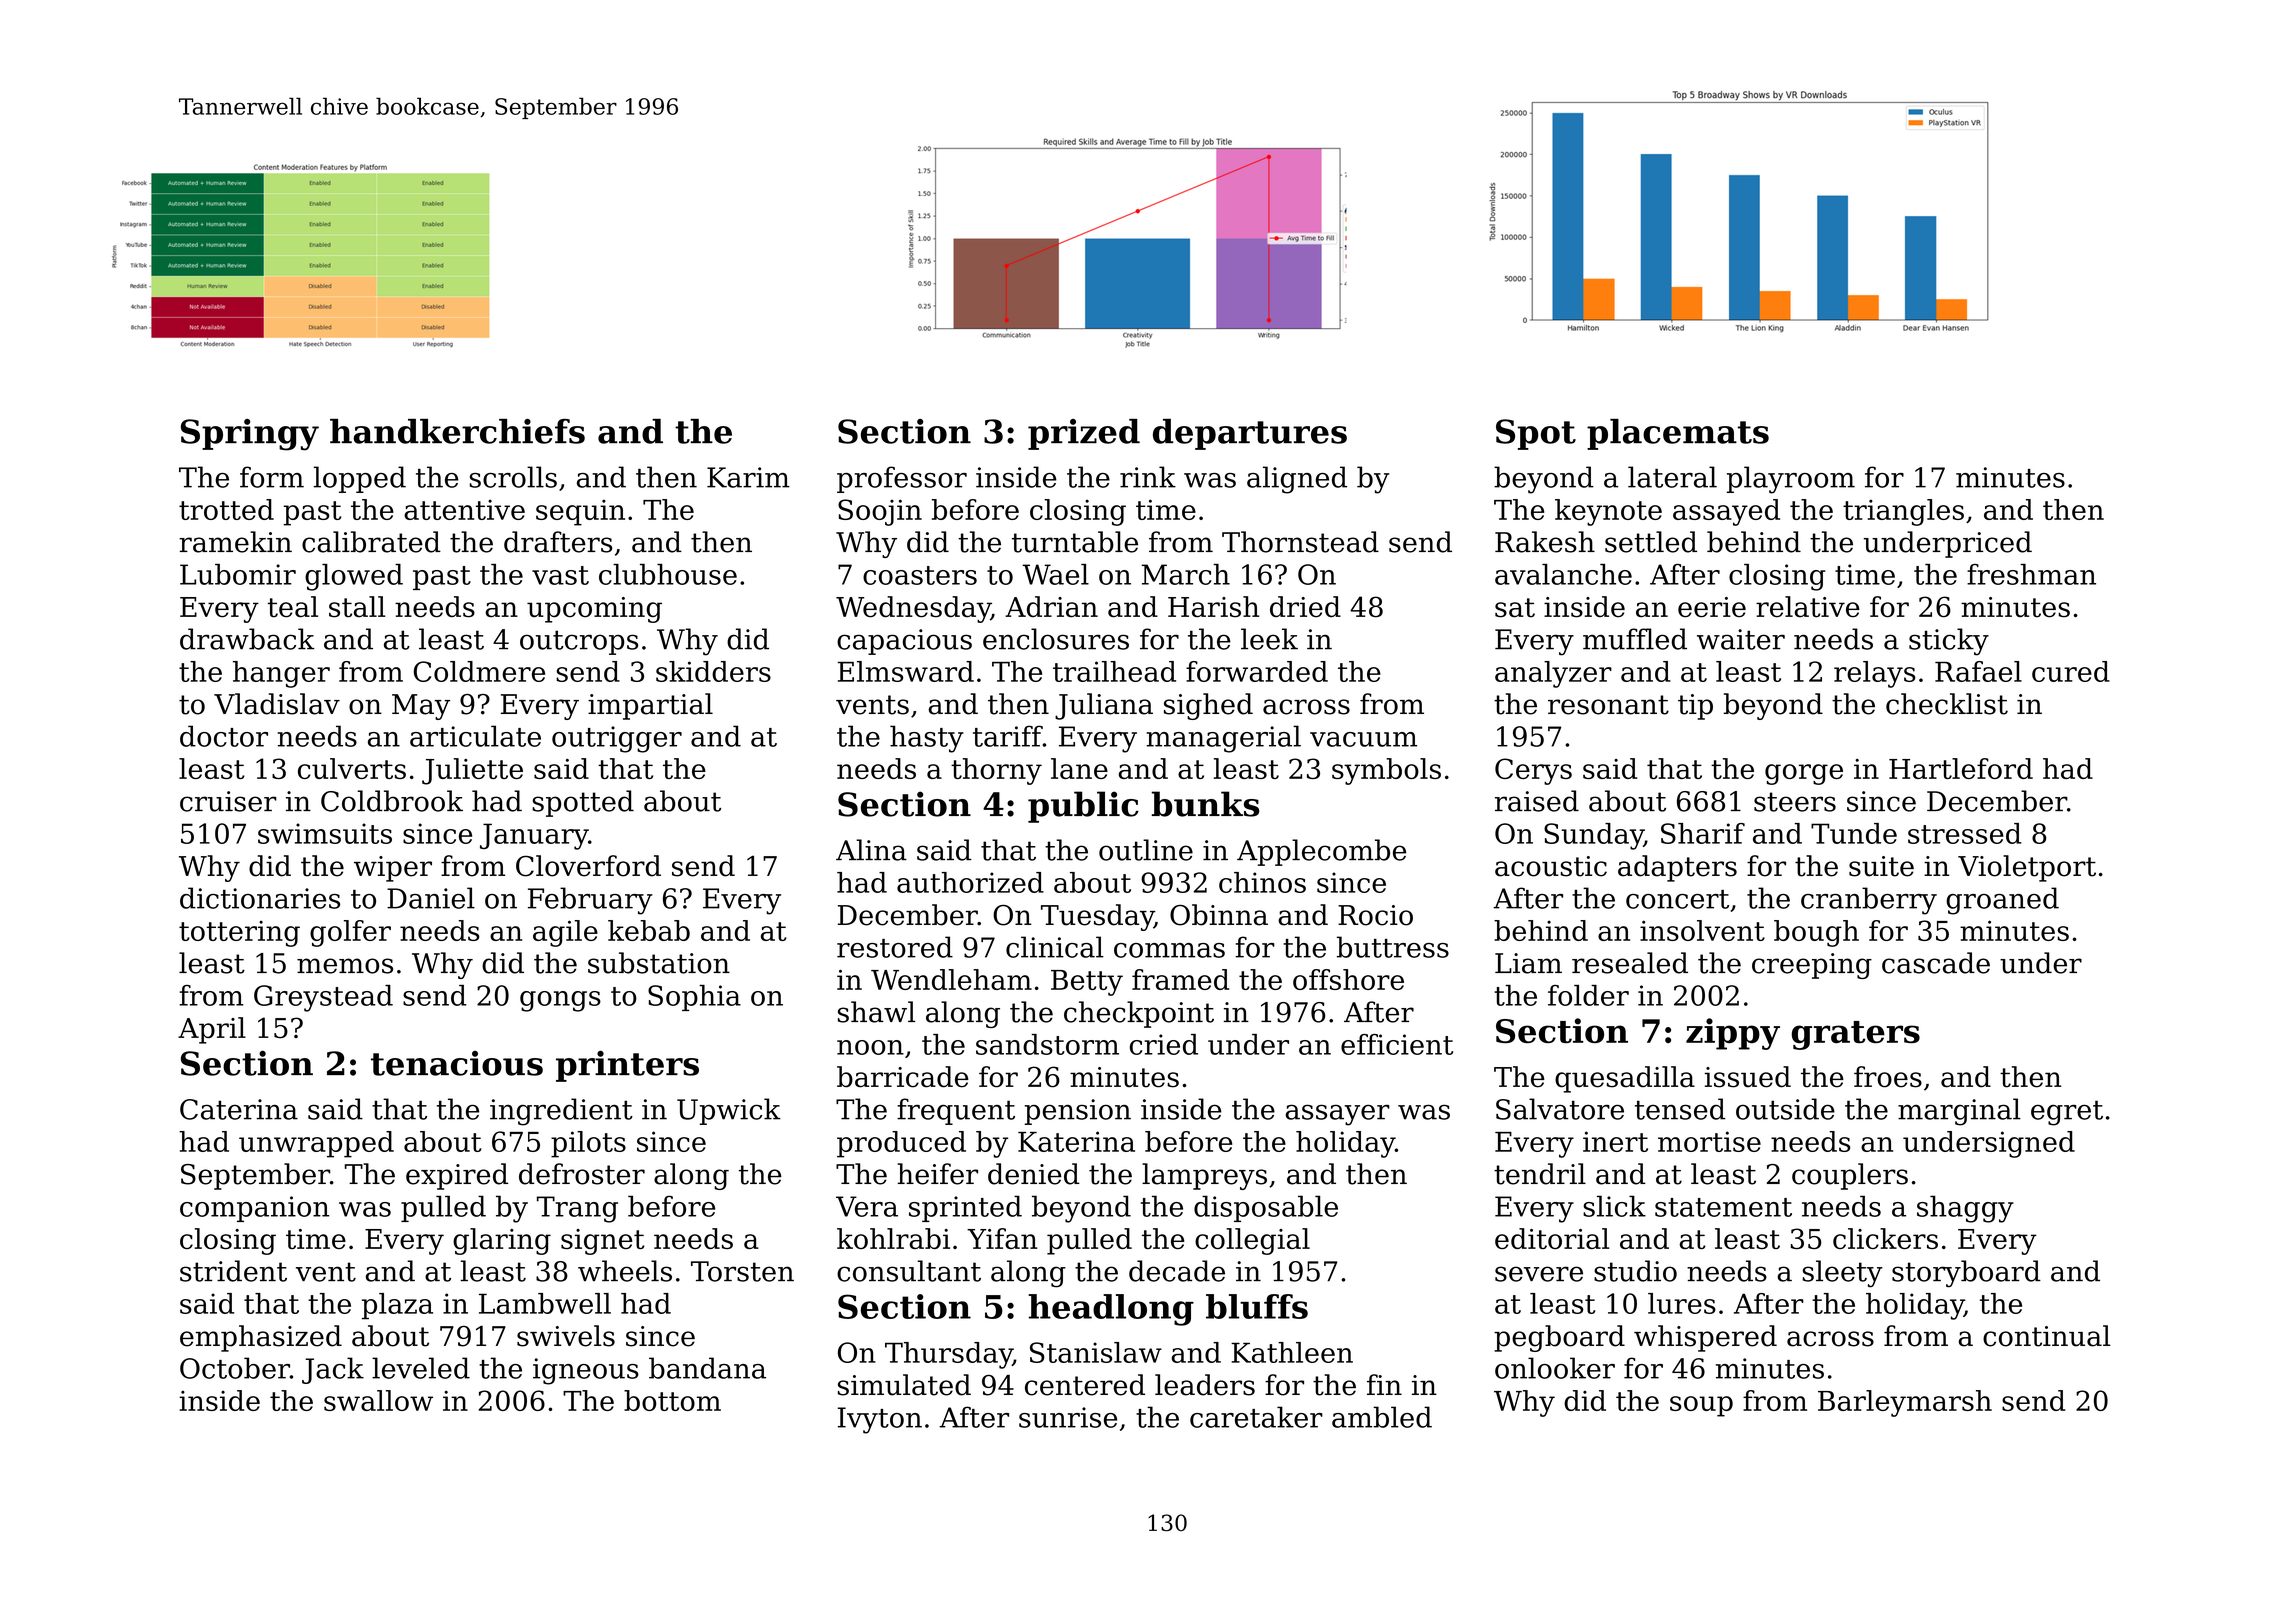  What do you see at coordinates (1804, 774) in the image?
I see `gorge` at bounding box center [1804, 774].
